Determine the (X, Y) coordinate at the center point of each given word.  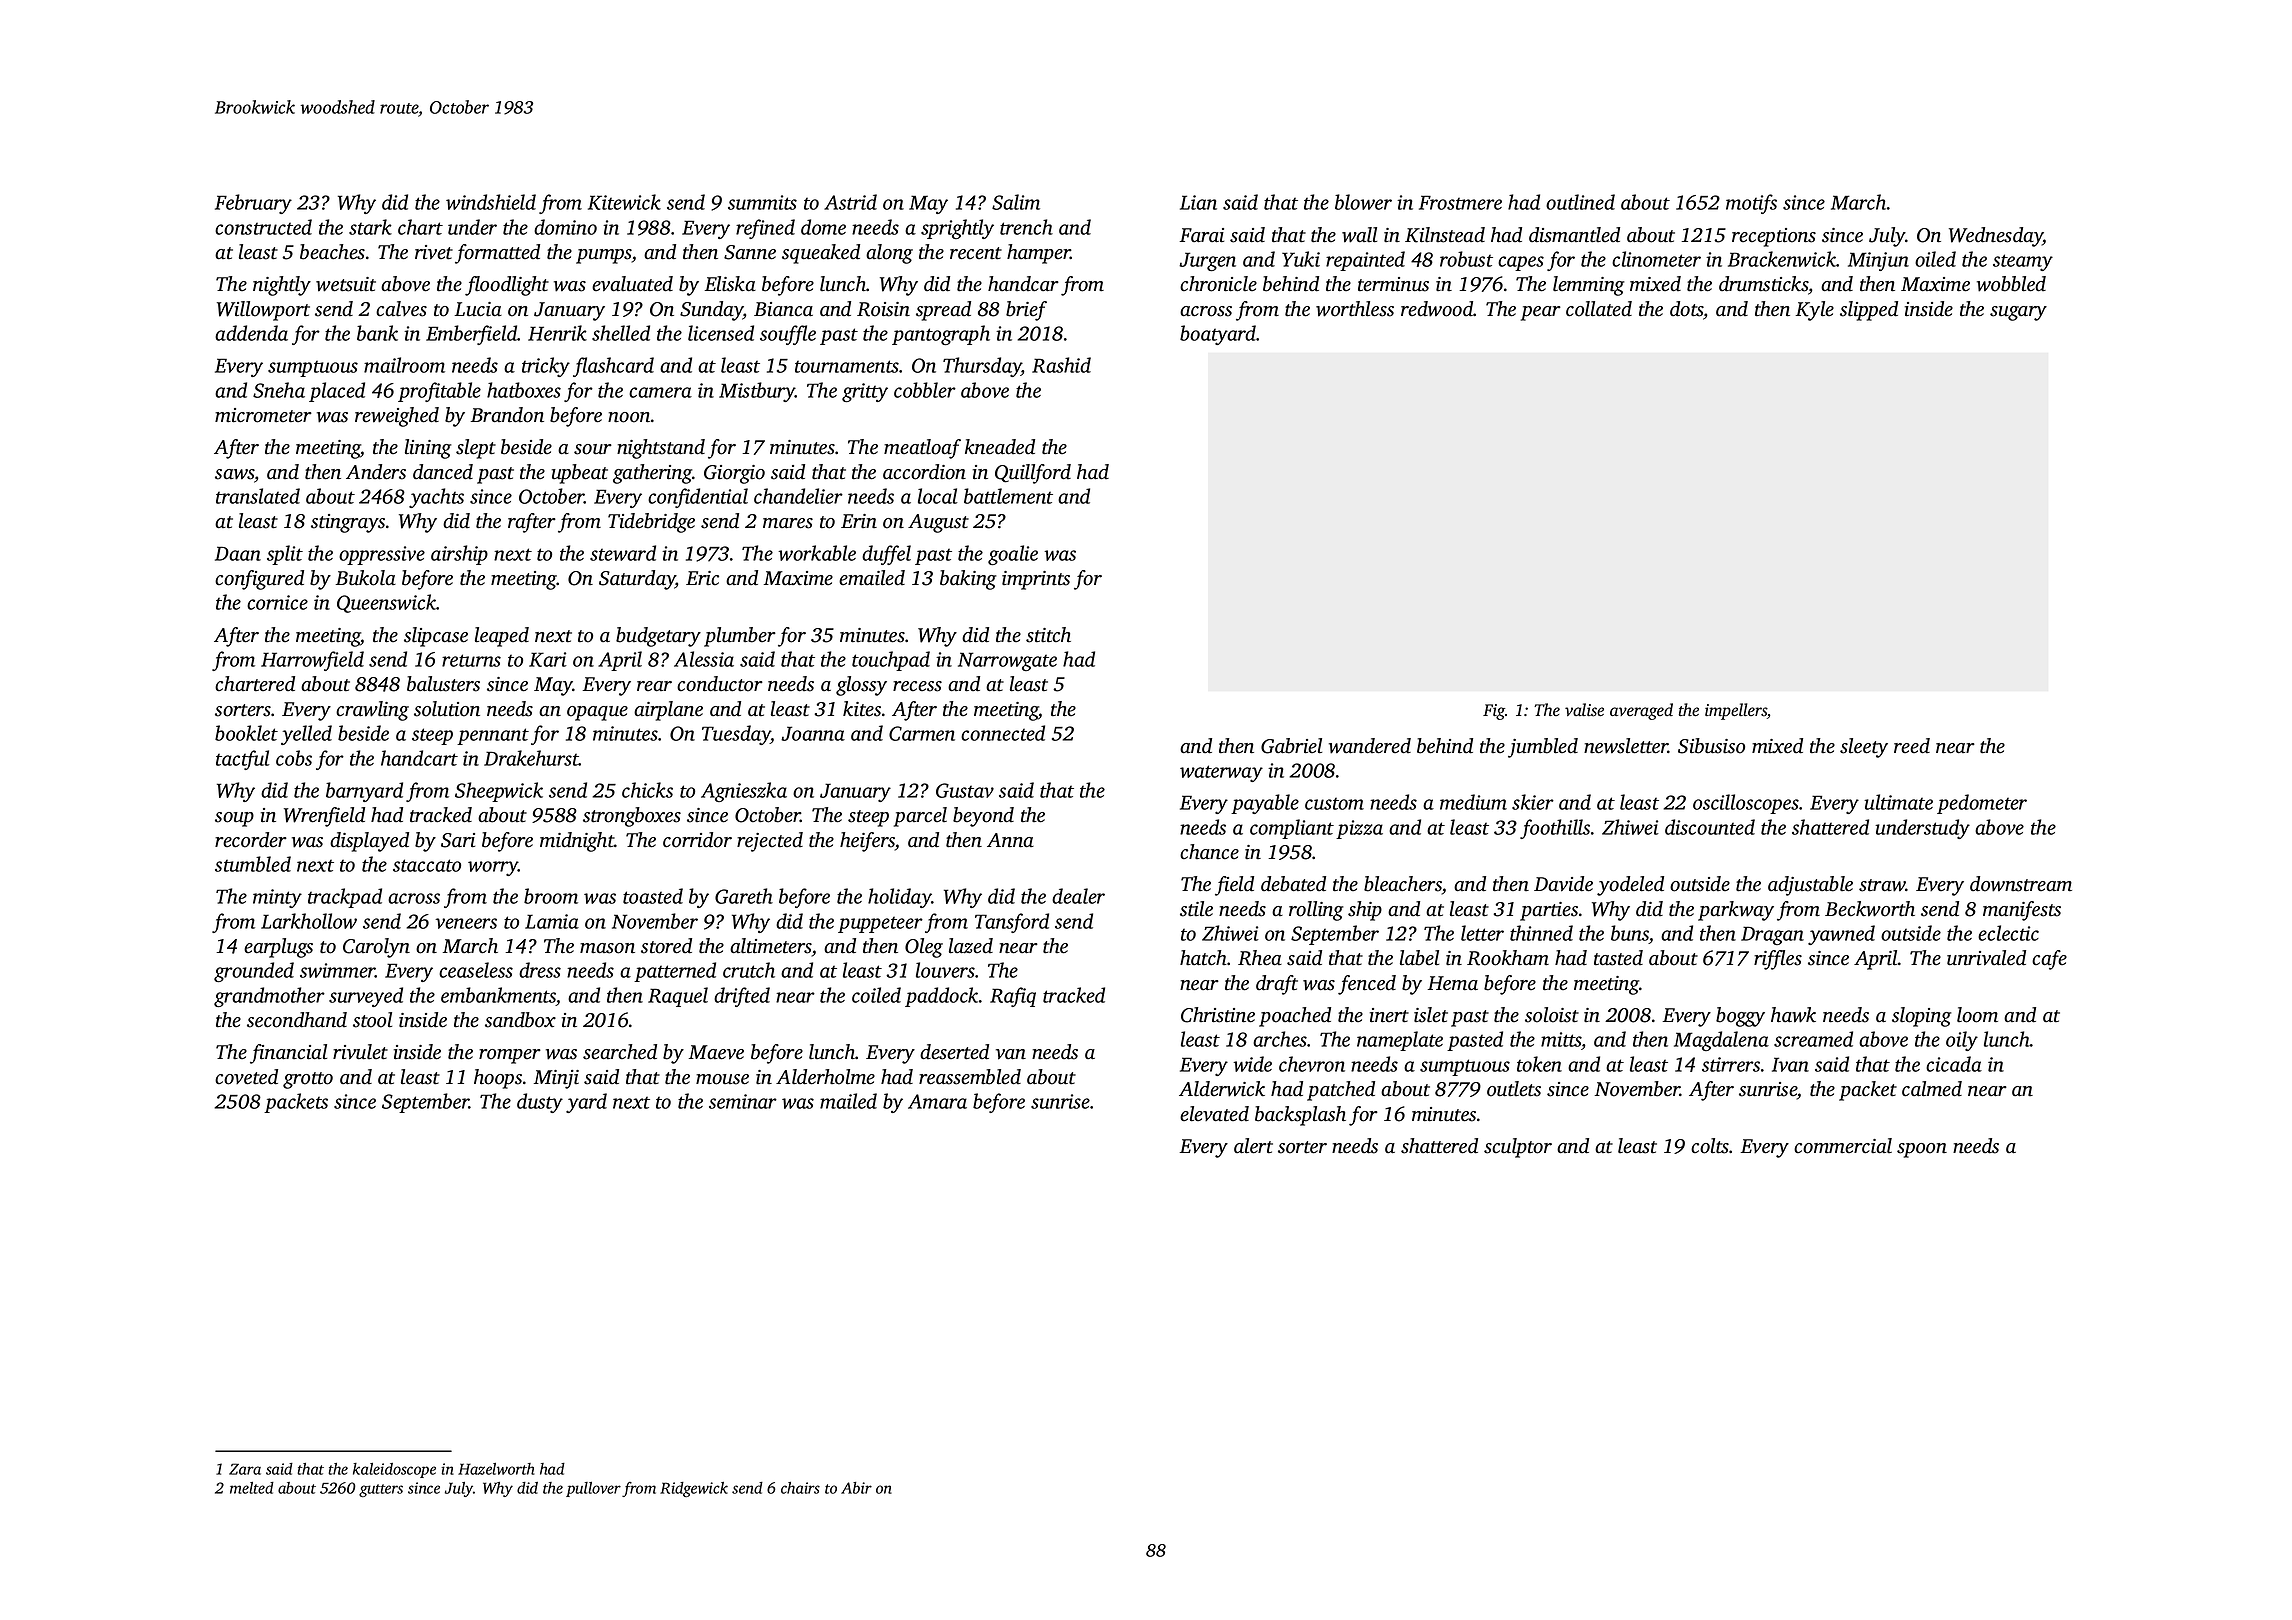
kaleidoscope (394, 1470)
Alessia (704, 659)
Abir (856, 1488)
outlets (1514, 1089)
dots (1687, 310)
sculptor (1518, 1148)
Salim (1016, 202)
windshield (491, 202)
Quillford (1033, 474)
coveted (246, 1077)
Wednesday (1996, 237)
